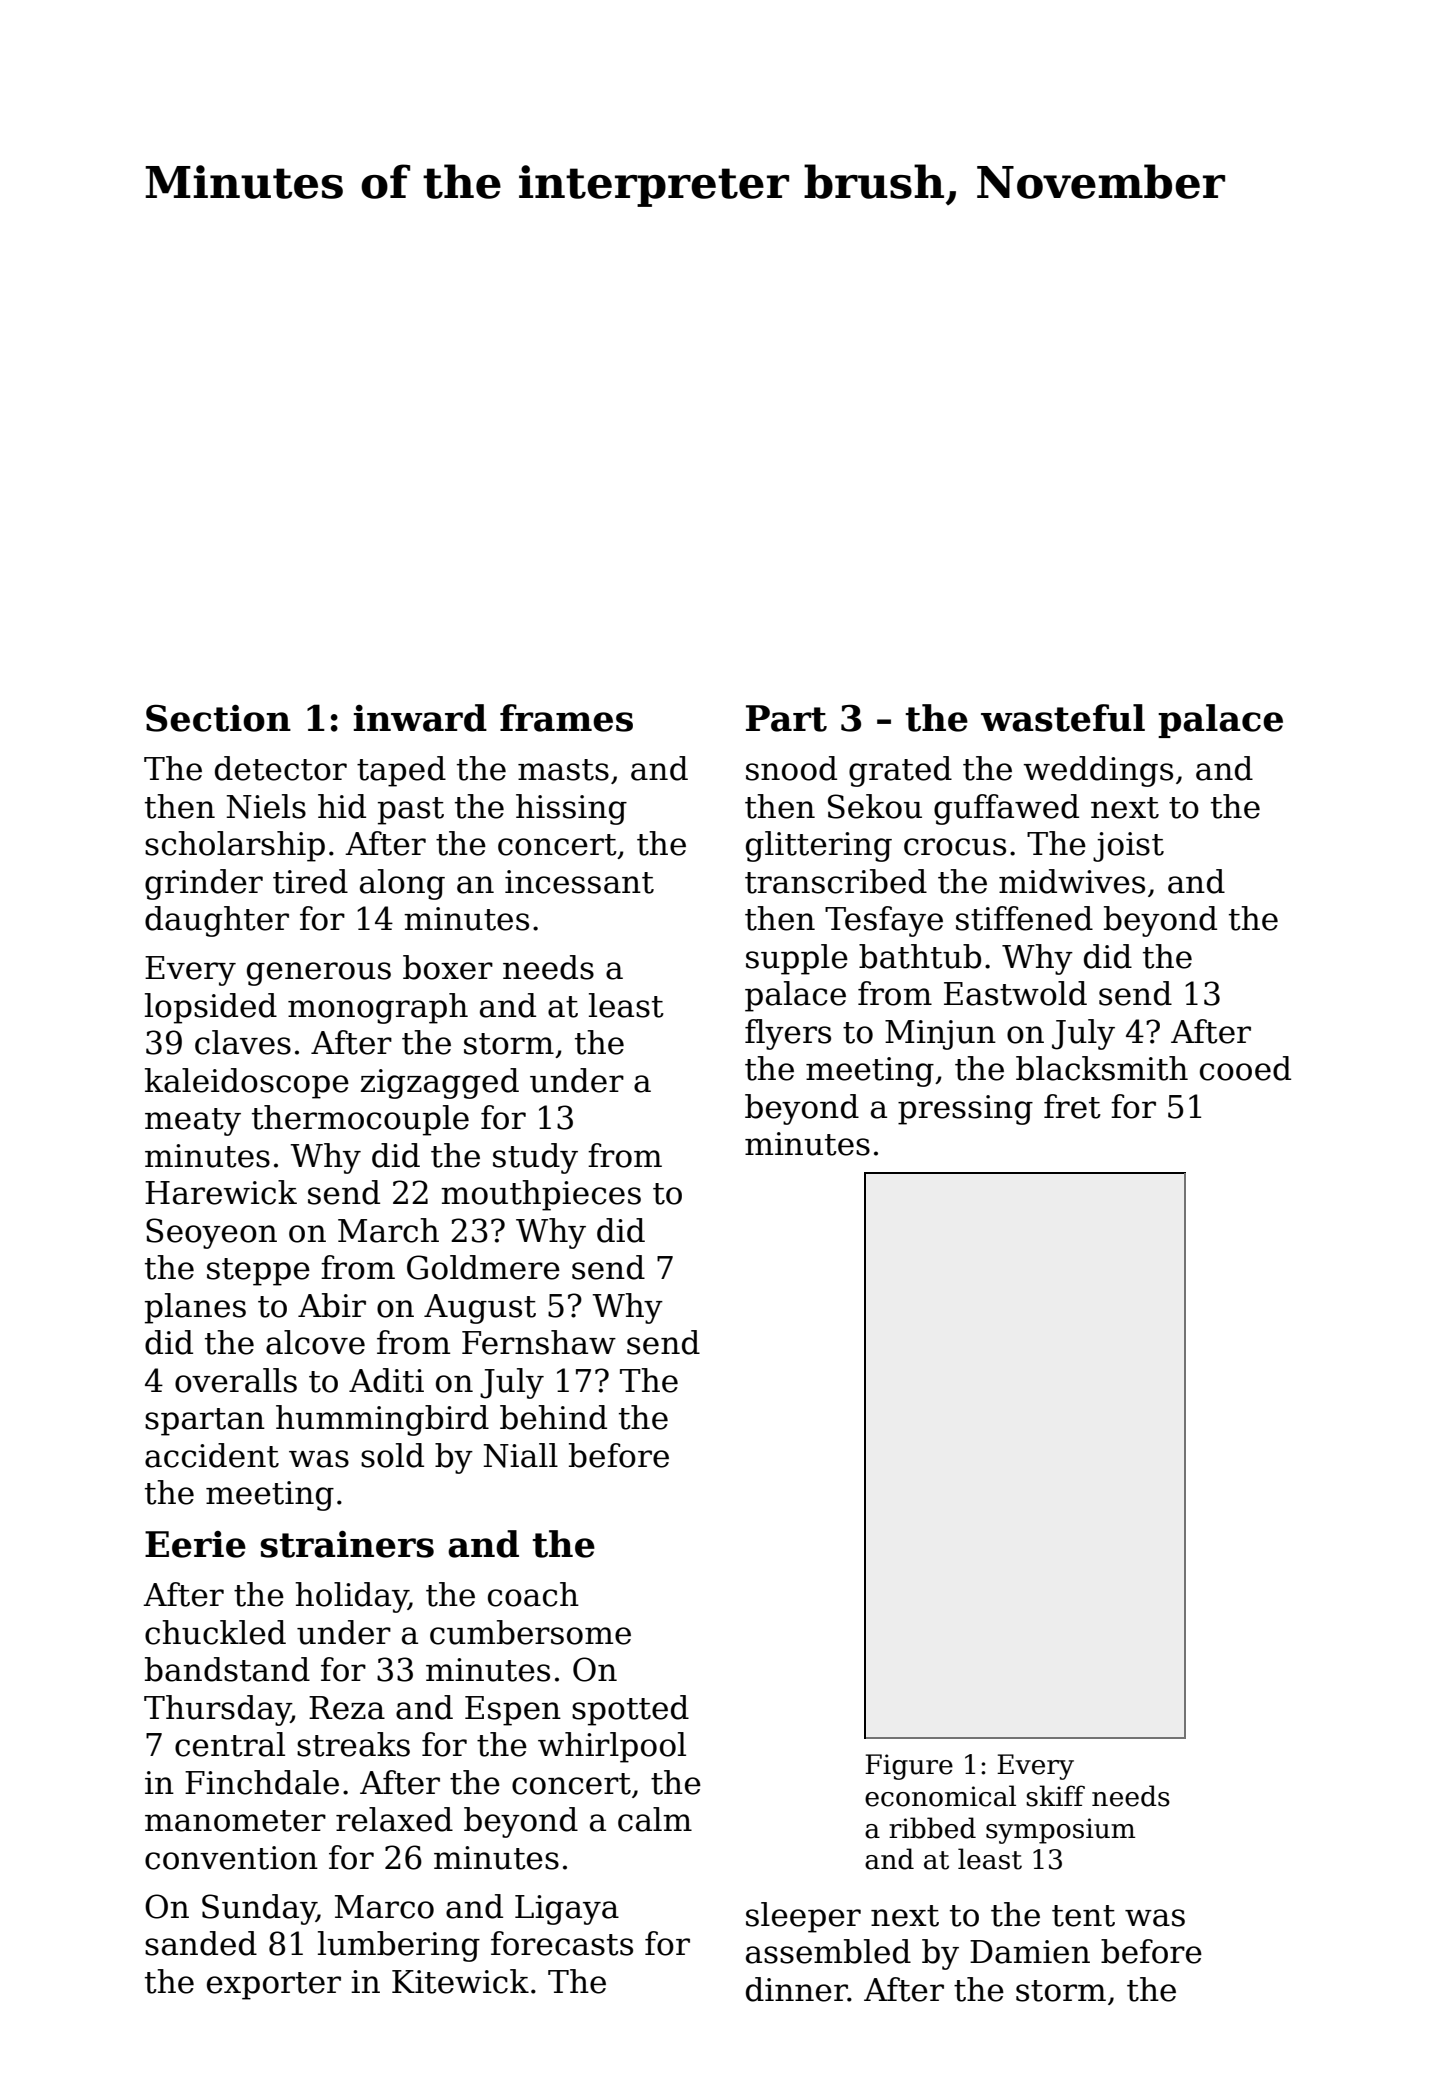 The image size is (1450, 2100). What do you see at coordinates (1055, 1796) in the document?
I see `skiff` at bounding box center [1055, 1796].
